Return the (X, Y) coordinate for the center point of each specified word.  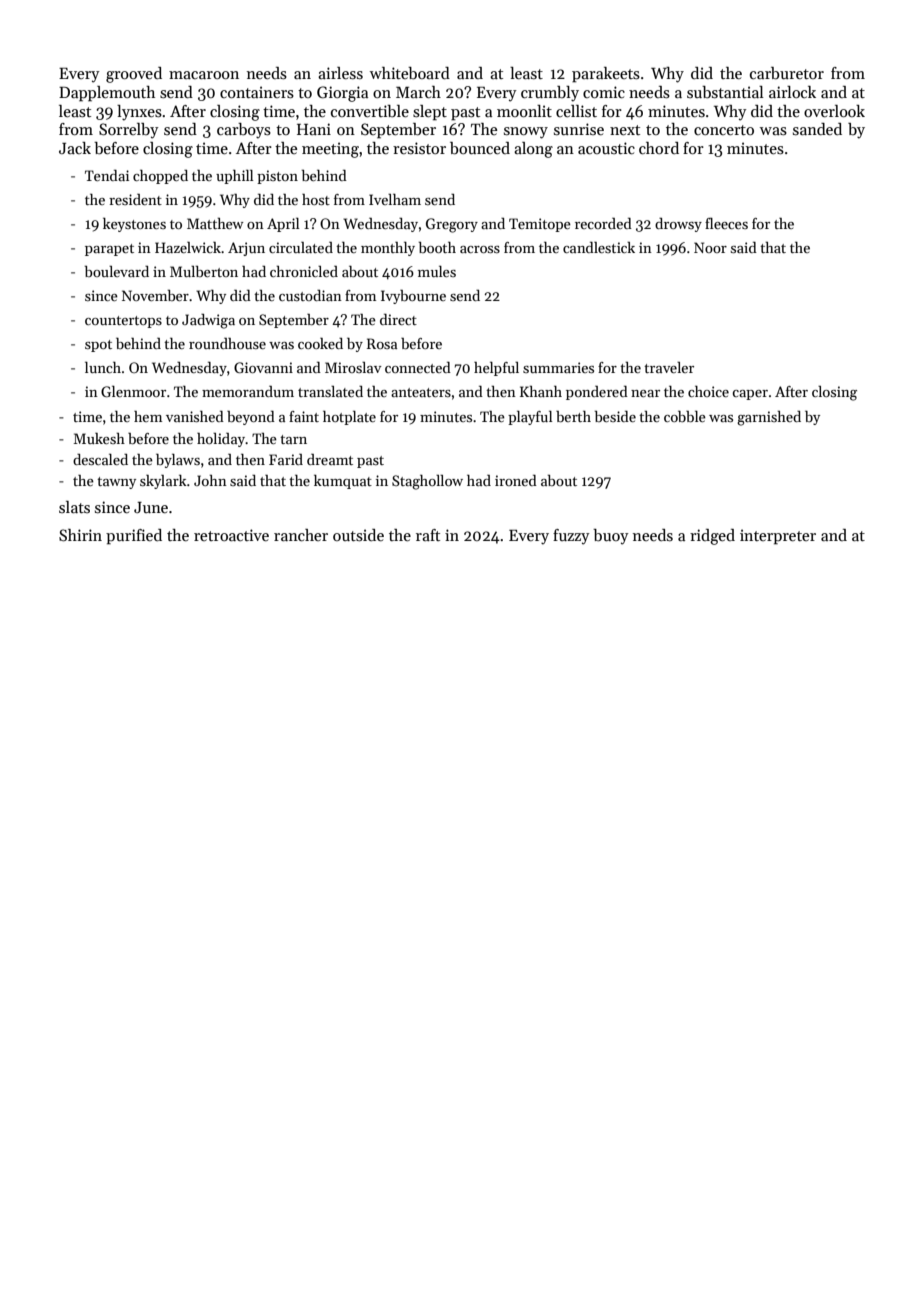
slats (74, 507)
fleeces (726, 223)
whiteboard (410, 73)
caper (750, 395)
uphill (235, 177)
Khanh (541, 391)
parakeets (606, 75)
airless (340, 73)
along (533, 150)
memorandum (248, 391)
